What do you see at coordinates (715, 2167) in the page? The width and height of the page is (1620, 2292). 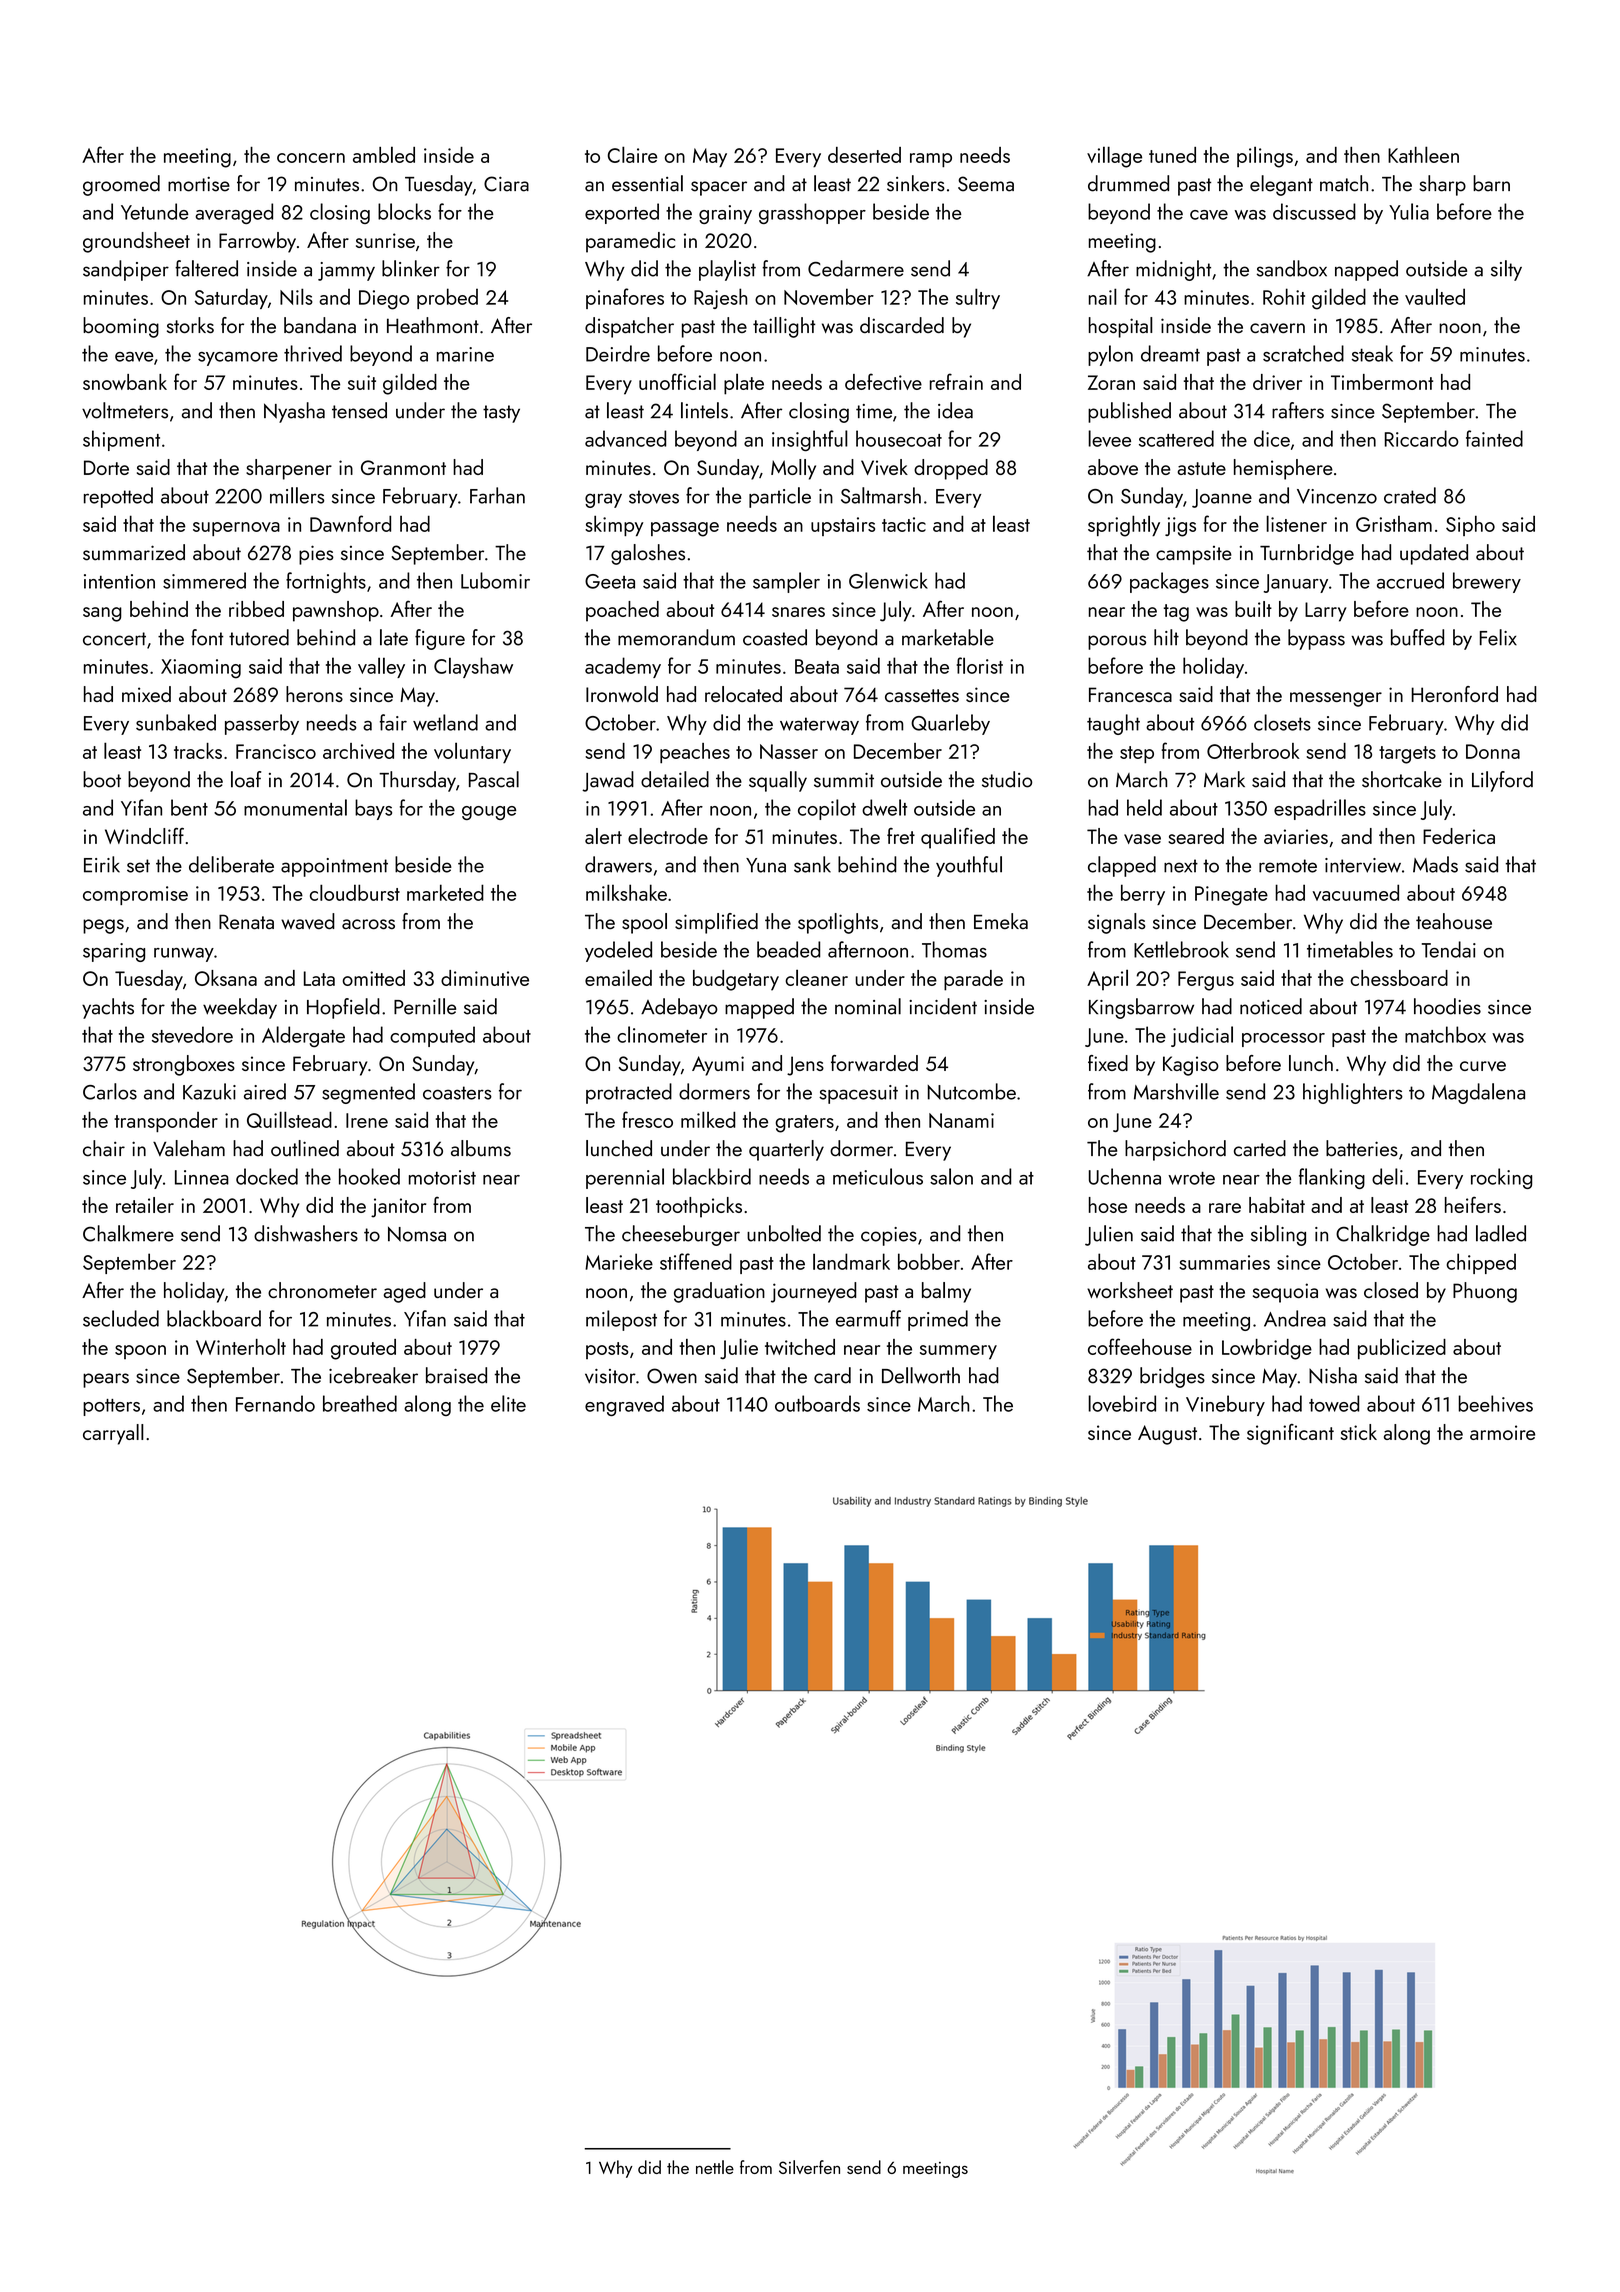 I see `nettle` at bounding box center [715, 2167].
